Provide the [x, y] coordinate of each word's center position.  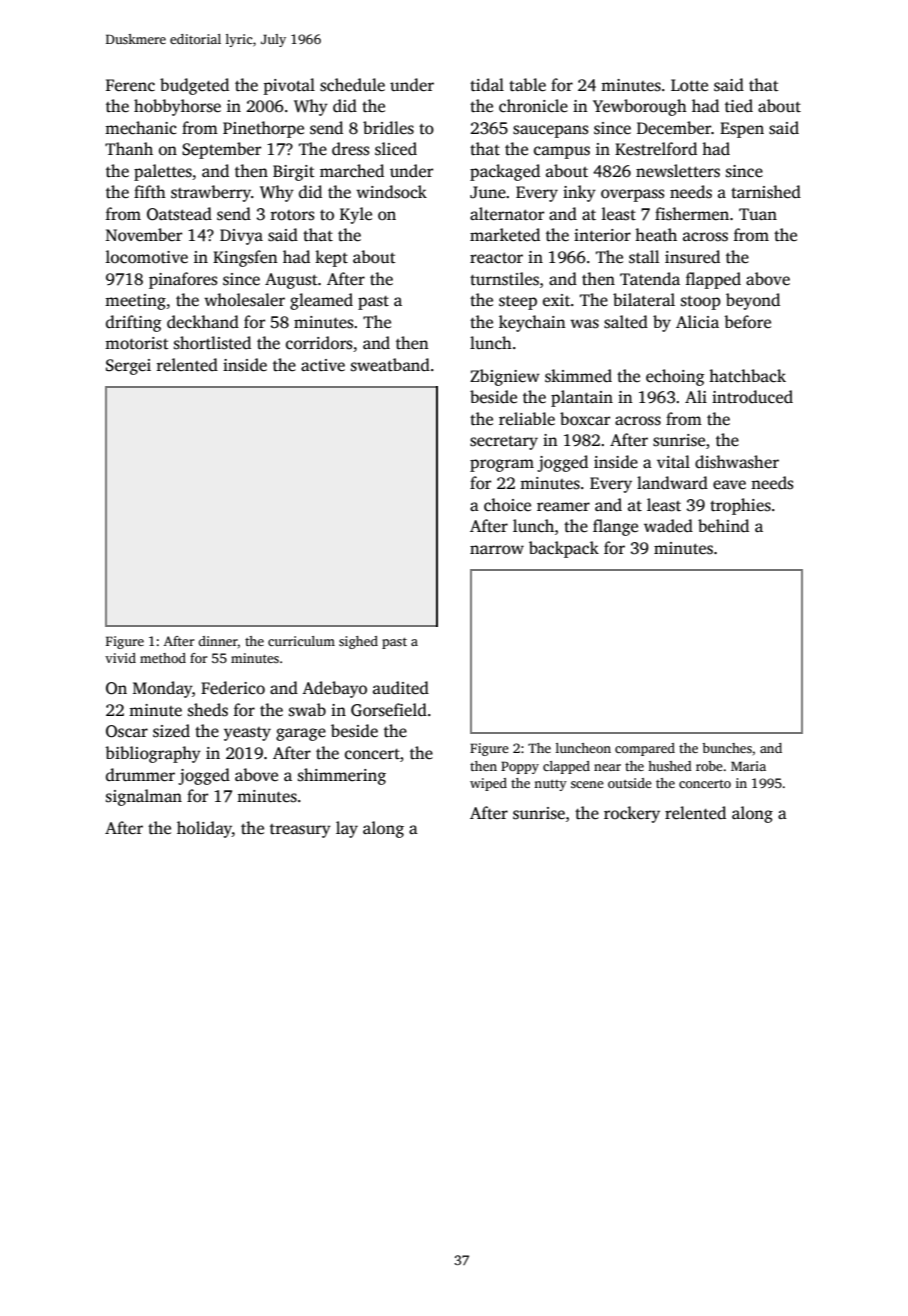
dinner [218, 641]
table [527, 85]
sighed [358, 642]
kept [331, 258]
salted [626, 322]
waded [668, 526]
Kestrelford [656, 149]
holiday [204, 829]
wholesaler [244, 300]
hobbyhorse [177, 107]
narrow [497, 550]
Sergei [128, 367]
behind [723, 525]
